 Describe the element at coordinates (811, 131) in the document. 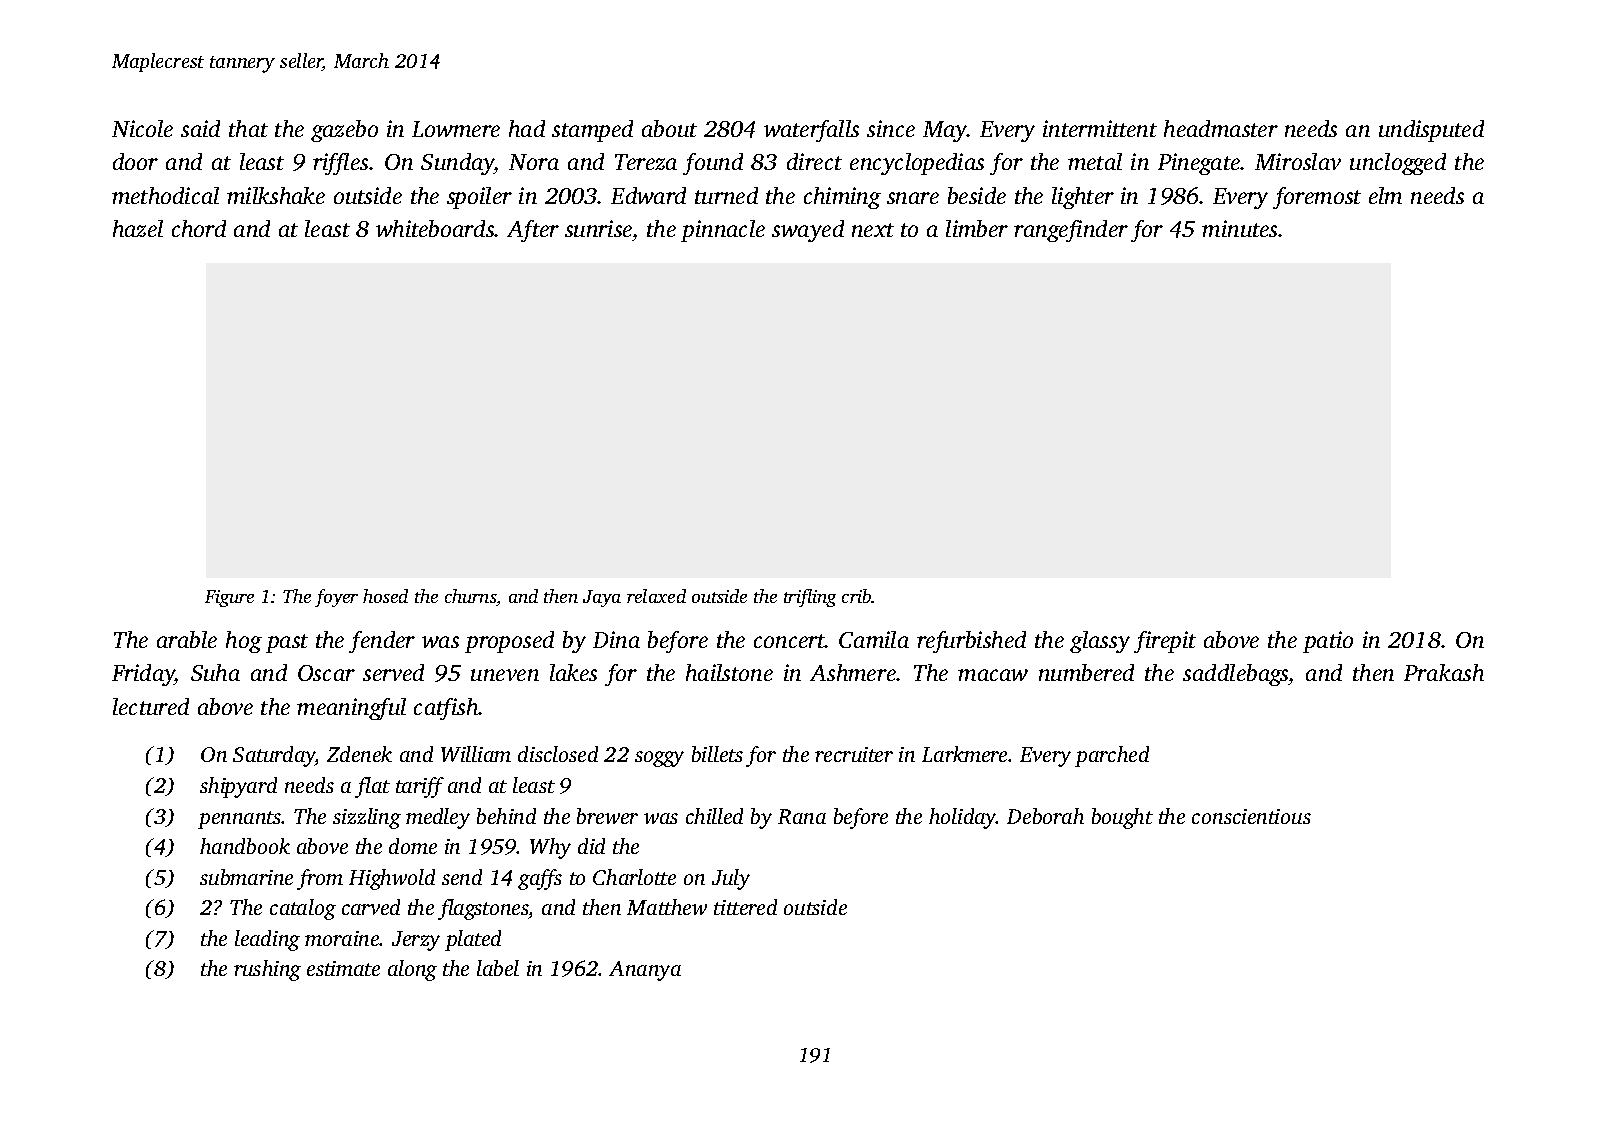

I see `waterfalls` at that location.
